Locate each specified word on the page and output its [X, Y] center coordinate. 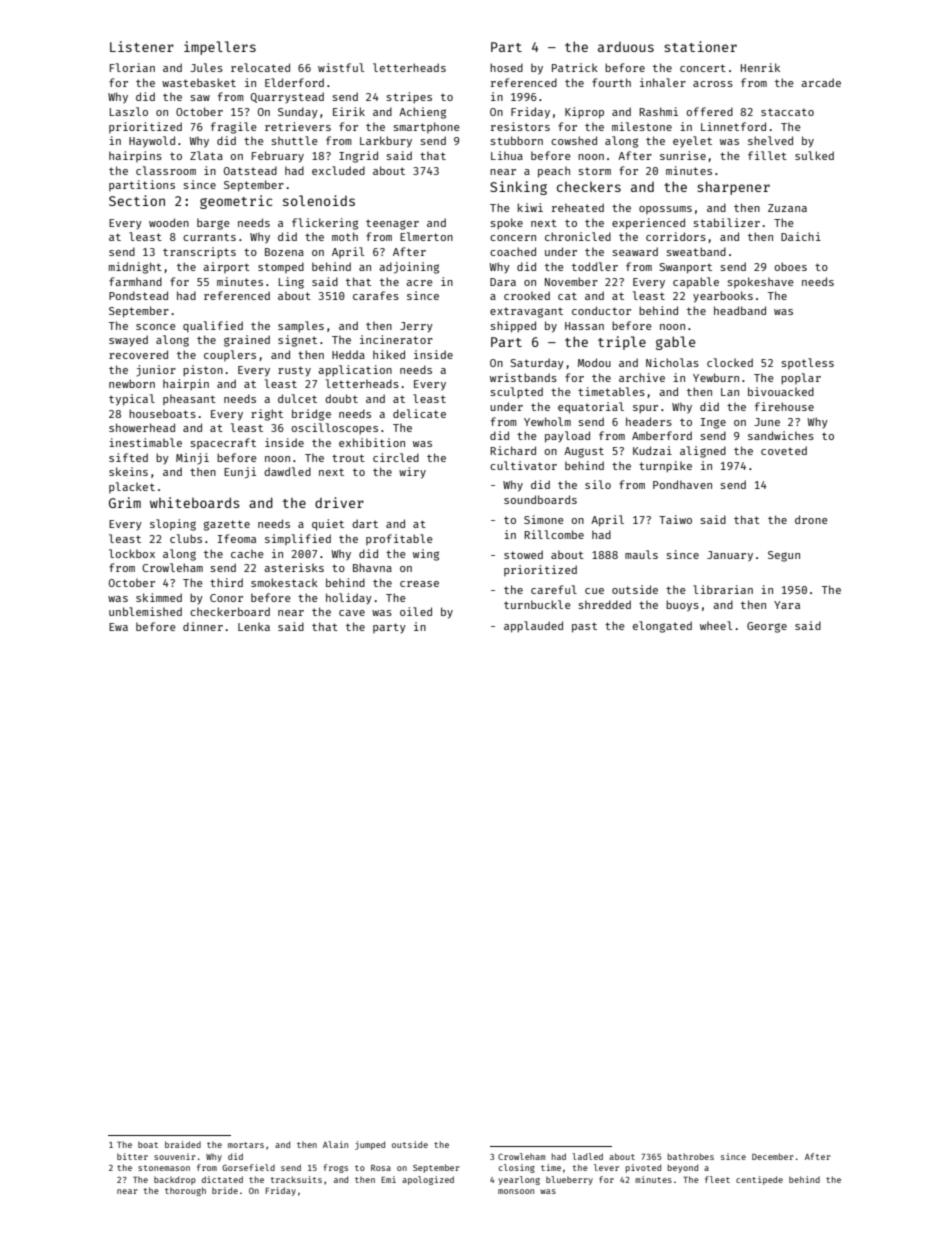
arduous [626, 47]
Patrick [575, 67]
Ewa [118, 627]
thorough [185, 1191]
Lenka [254, 626]
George [767, 627]
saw [200, 98]
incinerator [396, 339]
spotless [807, 363]
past [584, 627]
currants [209, 237]
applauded [533, 627]
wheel [716, 625]
